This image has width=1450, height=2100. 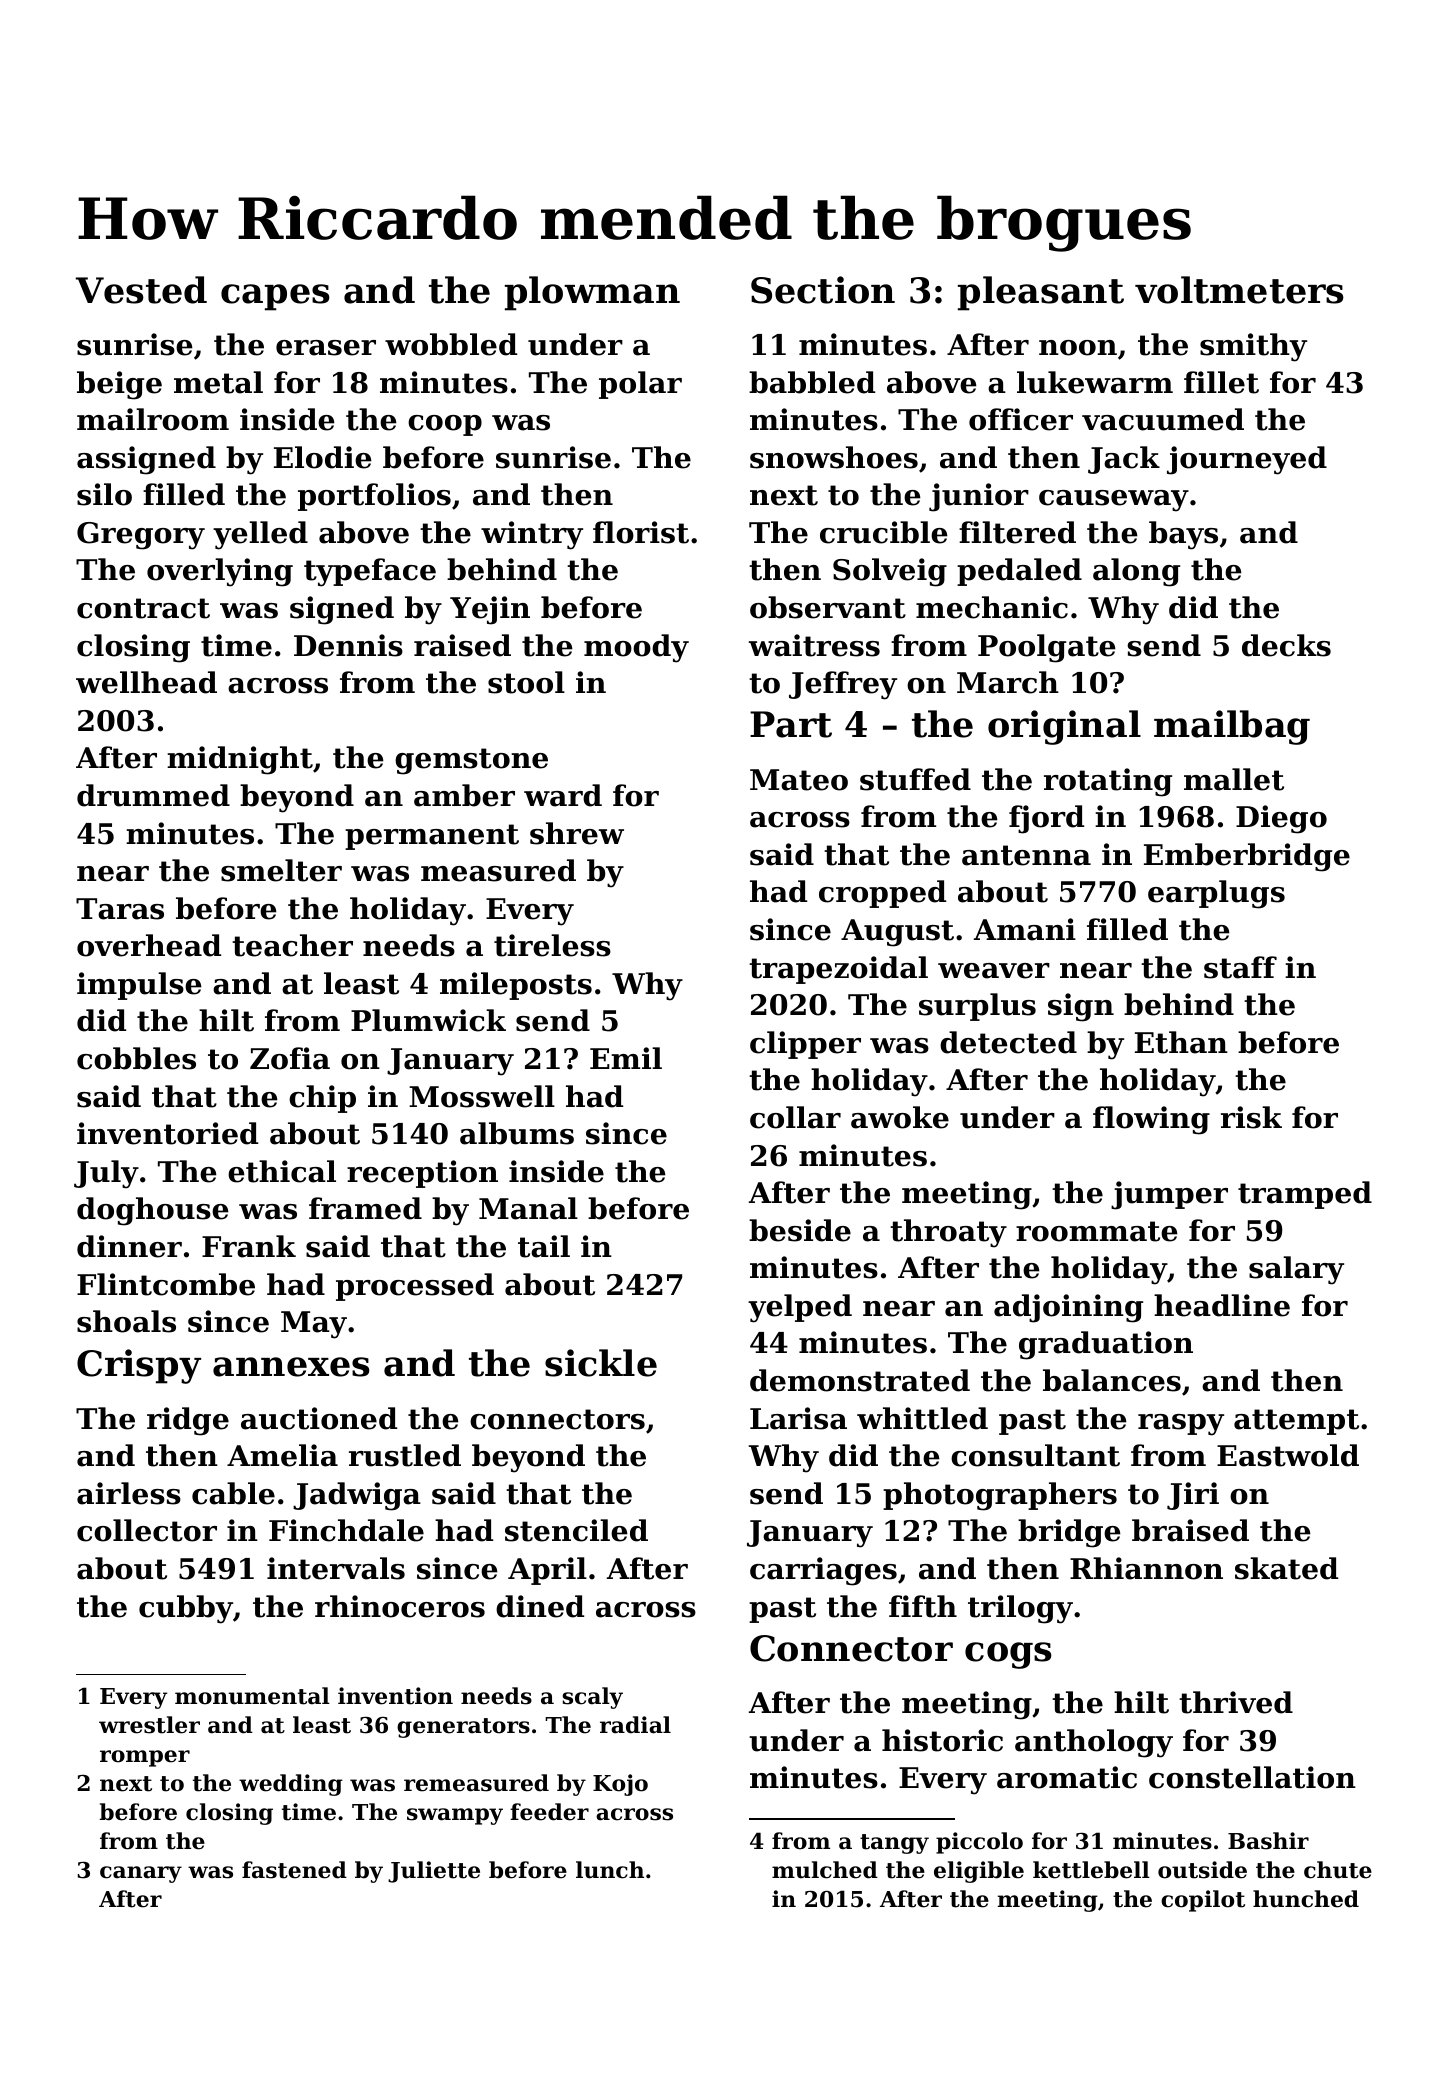 I want to click on throaty, so click(x=948, y=1233).
